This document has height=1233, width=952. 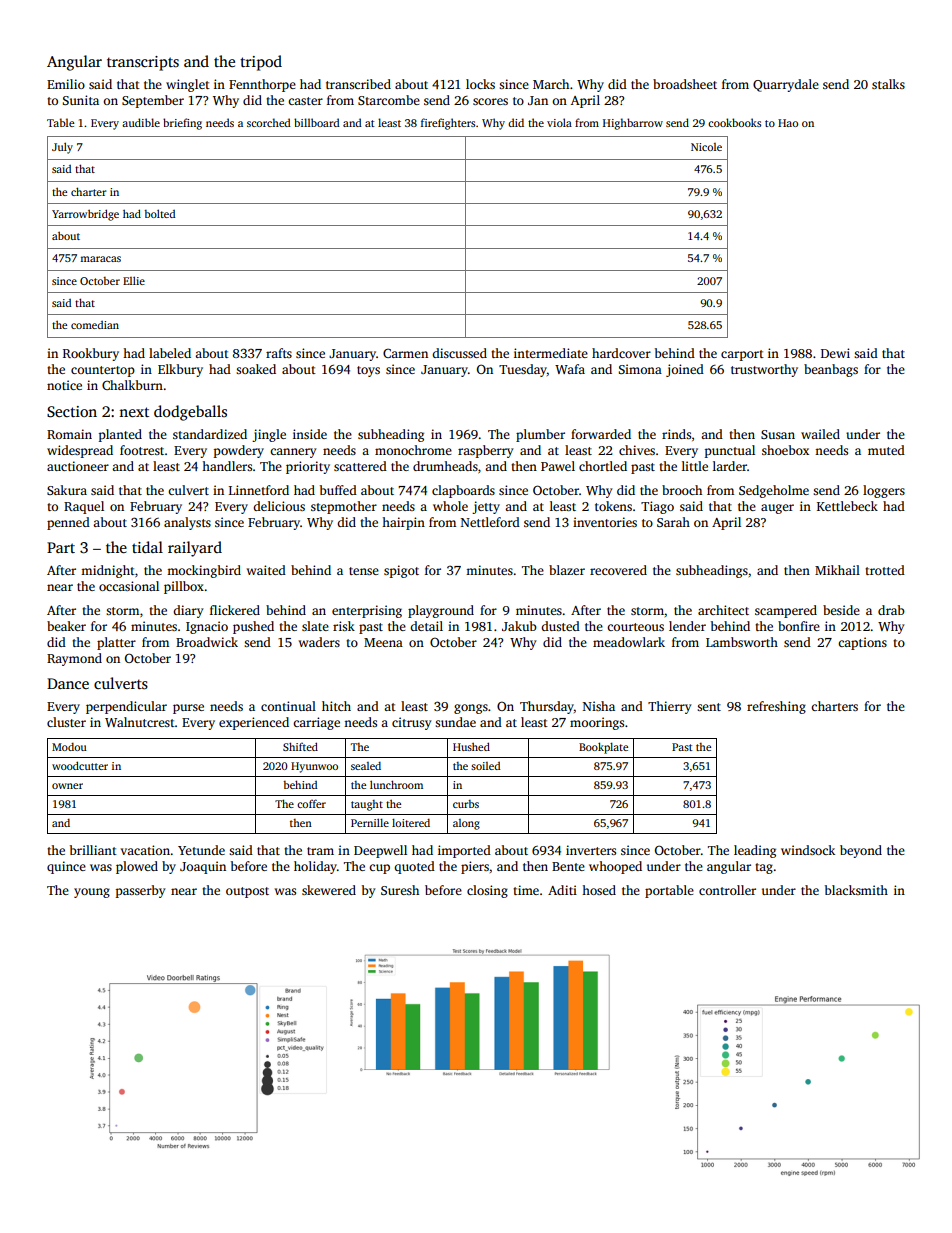 What do you see at coordinates (706, 147) in the document?
I see `Nicole` at bounding box center [706, 147].
